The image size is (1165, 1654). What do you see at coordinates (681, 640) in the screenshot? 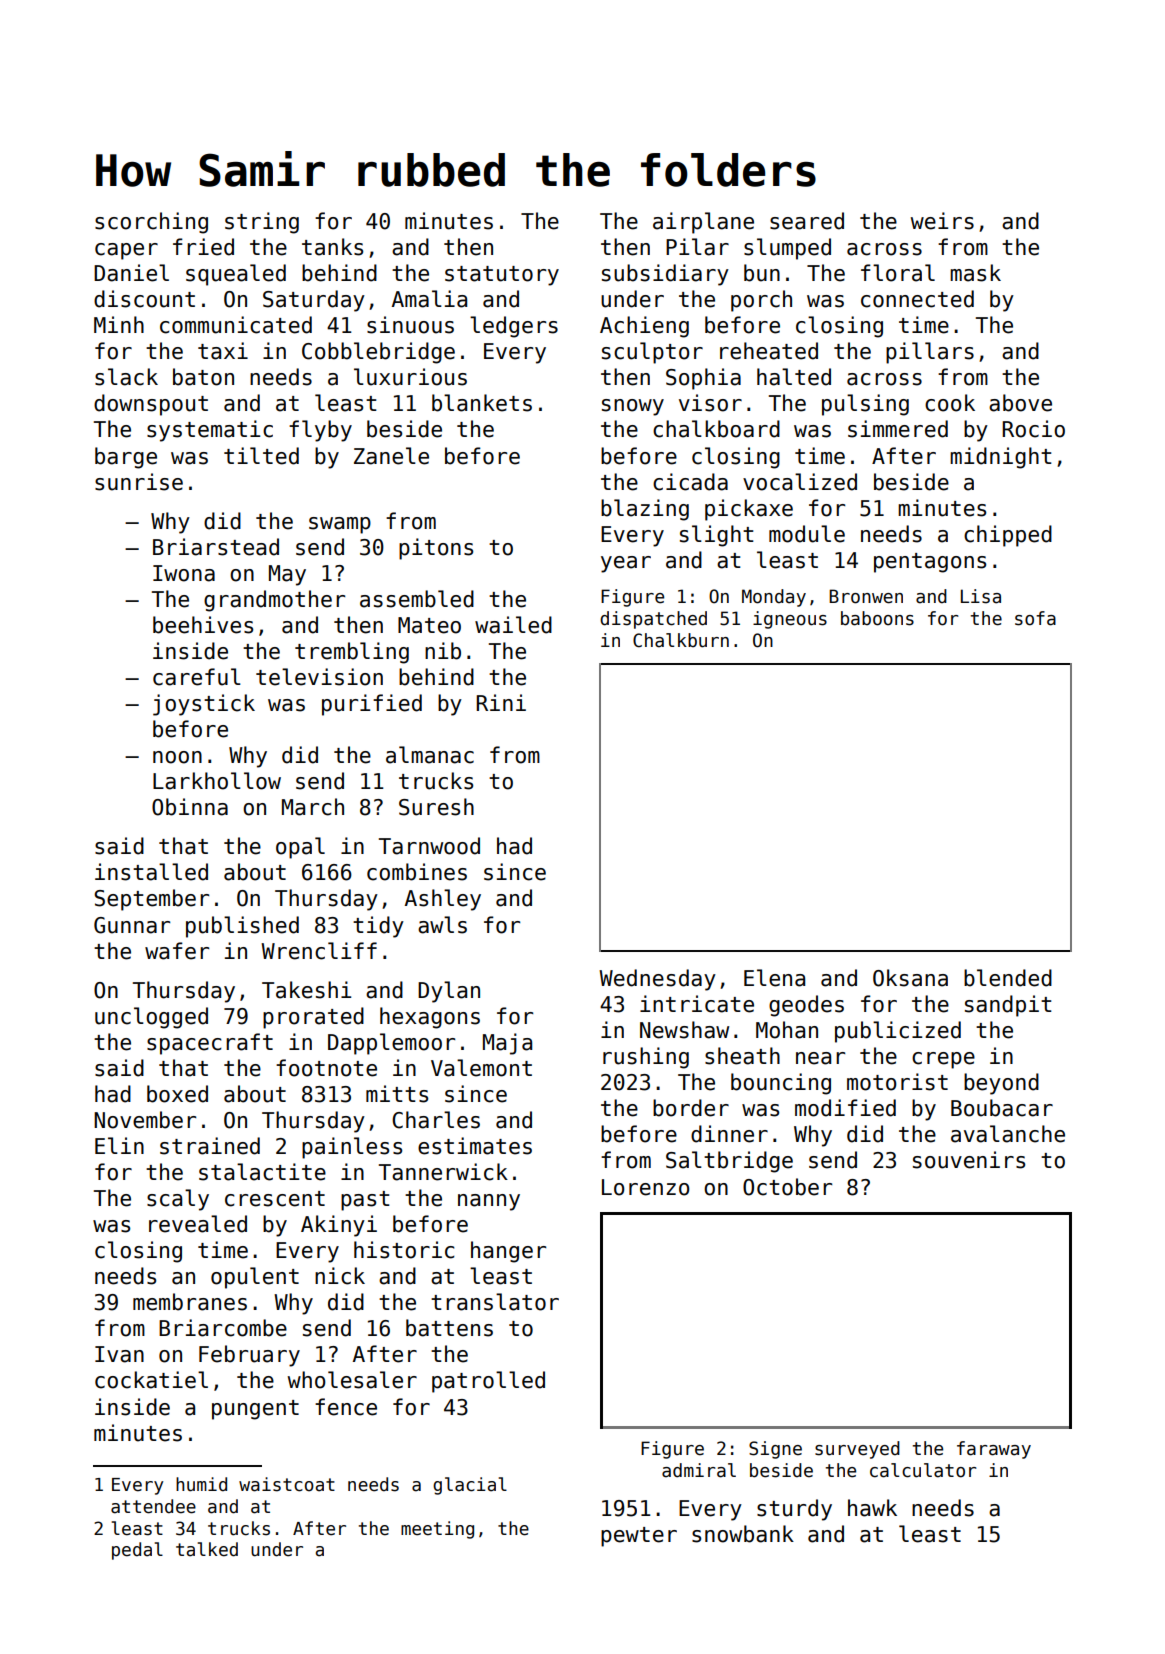
I see `Chalkburn` at bounding box center [681, 640].
